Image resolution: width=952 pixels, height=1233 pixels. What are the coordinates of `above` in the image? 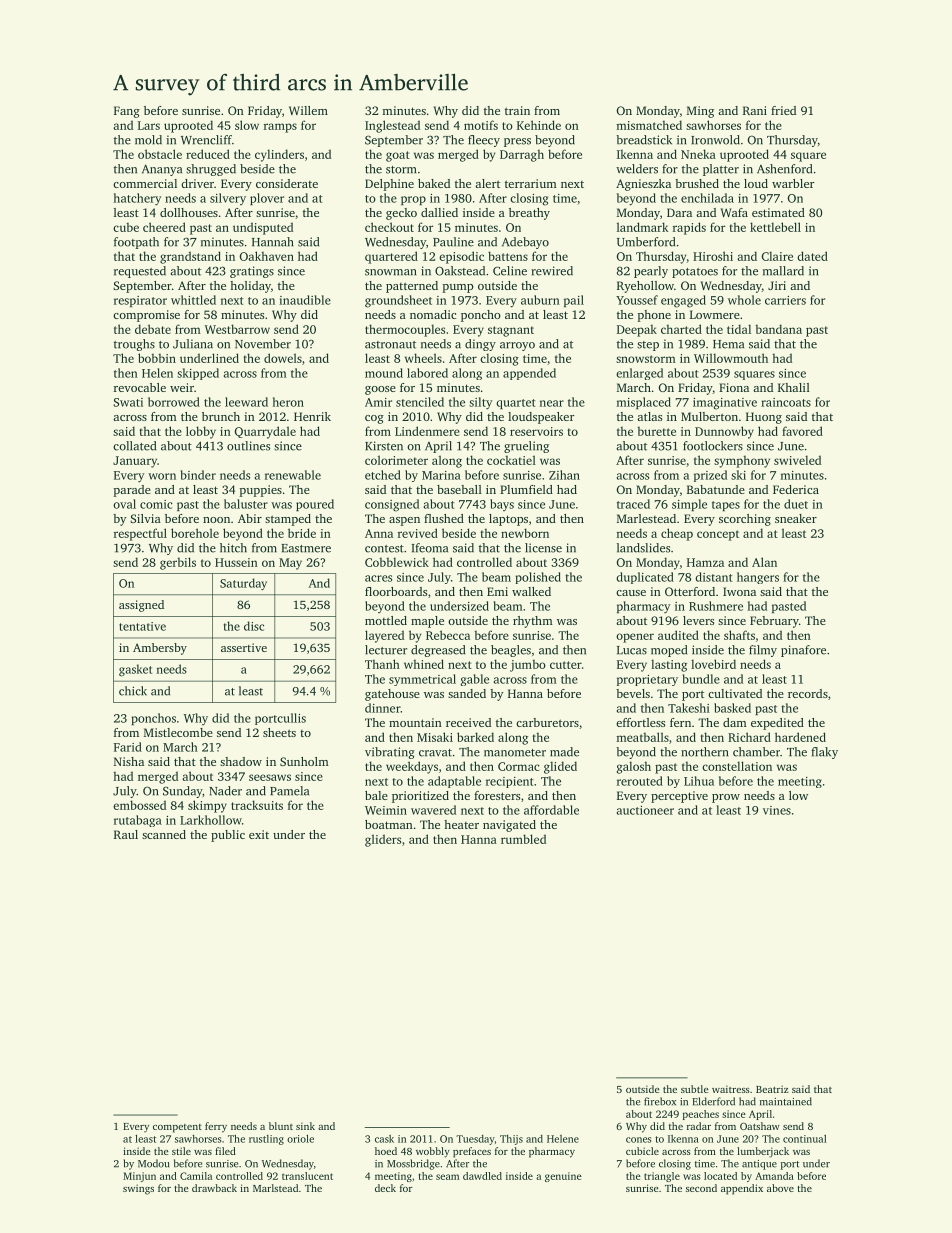 It's located at (780, 1188).
